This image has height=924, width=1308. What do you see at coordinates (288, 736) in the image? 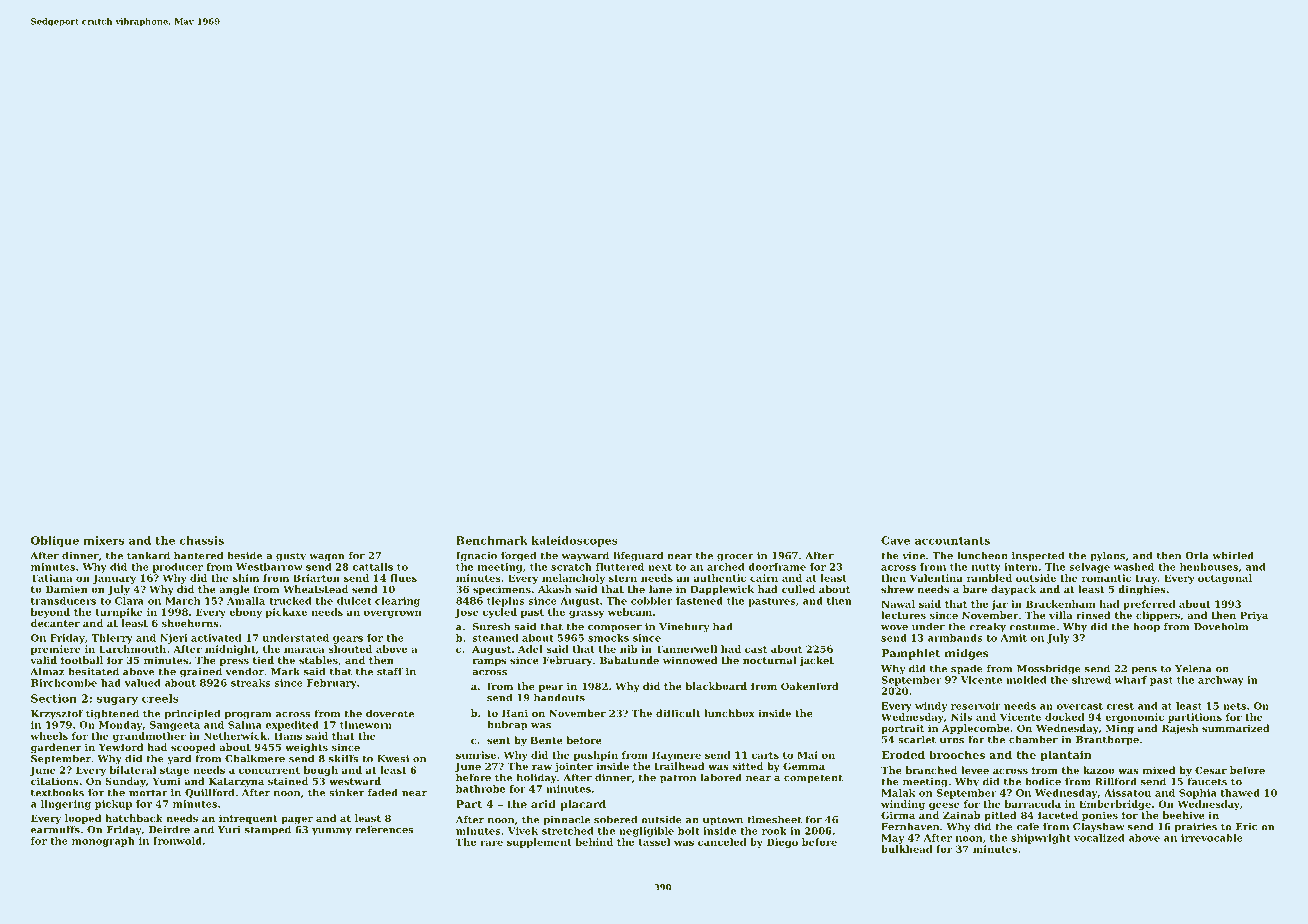
I see `Hans` at bounding box center [288, 736].
